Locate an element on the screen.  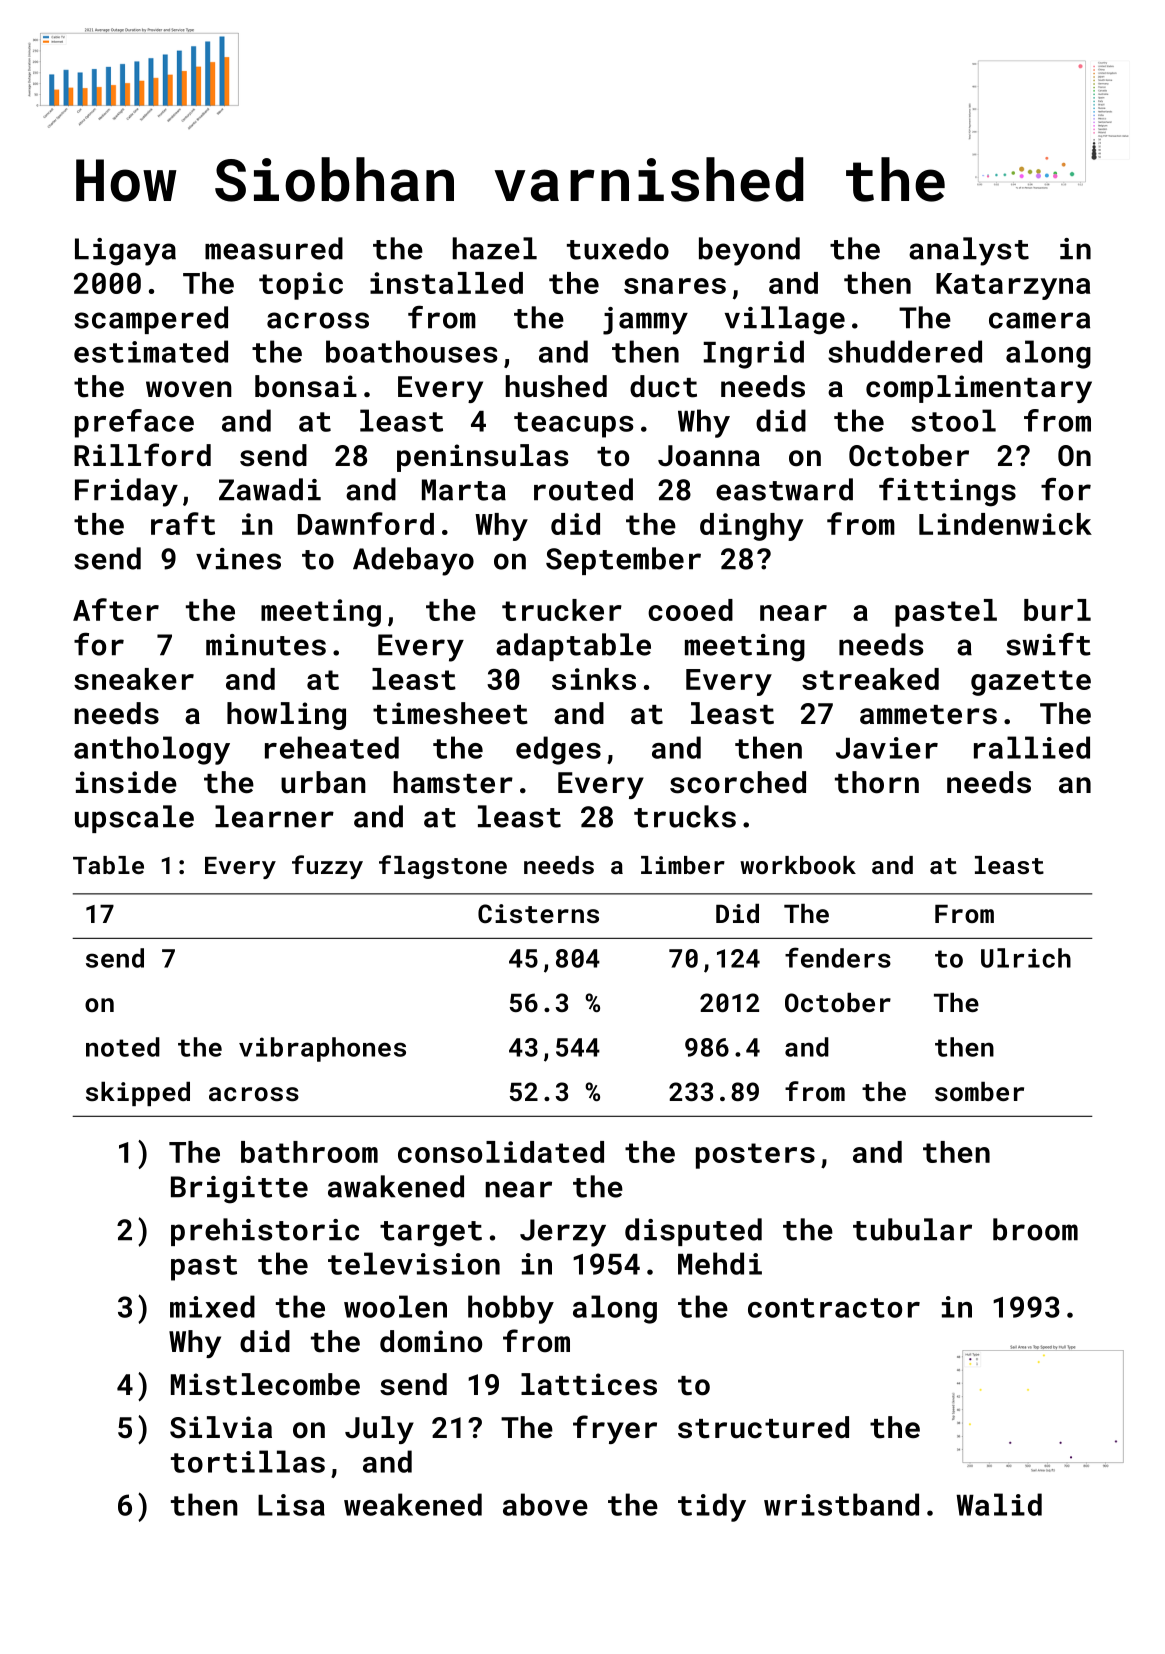
tidy is located at coordinates (712, 1507).
